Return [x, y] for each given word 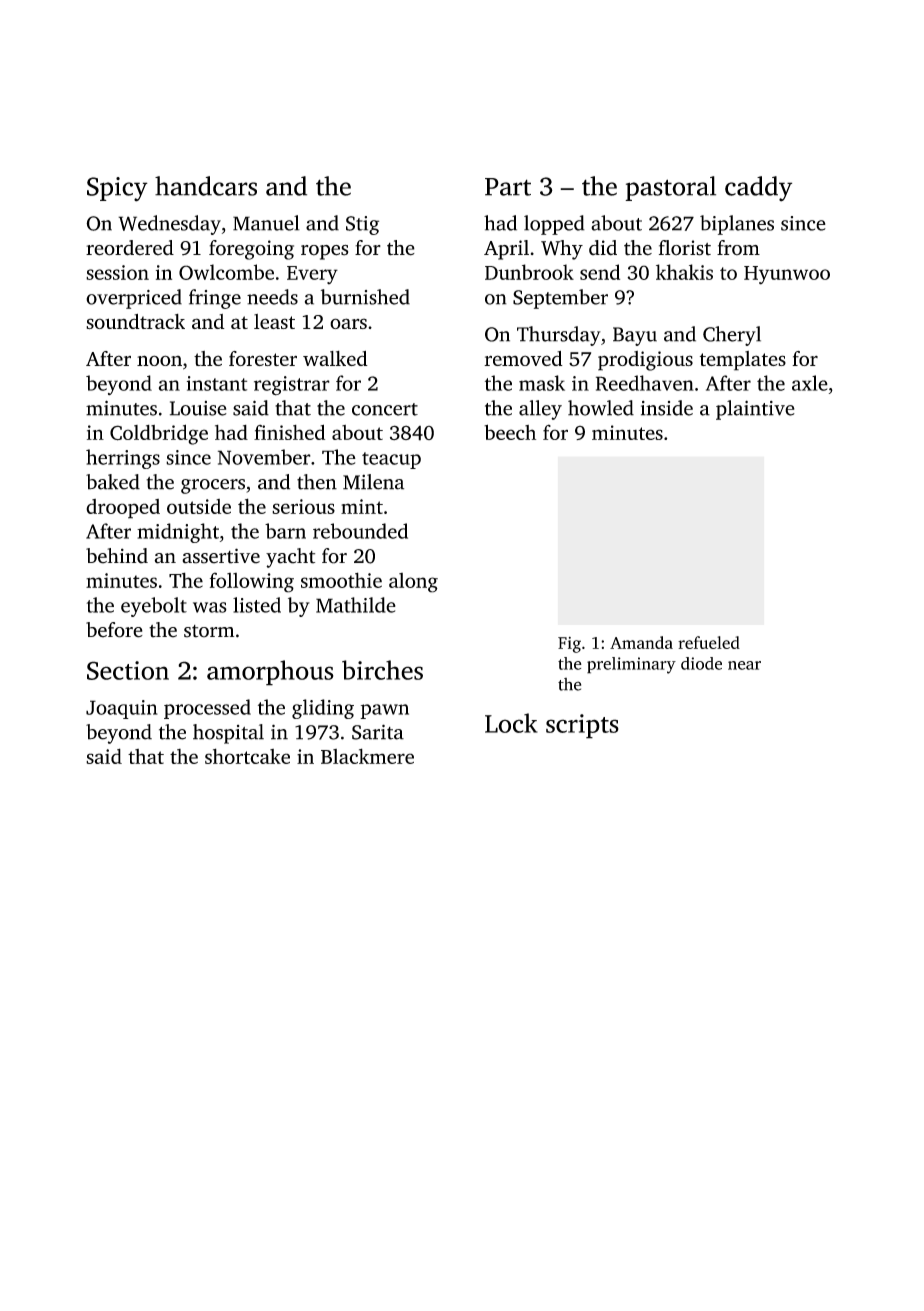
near [744, 665]
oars [348, 323]
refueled [709, 642]
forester [263, 358]
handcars [206, 186]
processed [207, 709]
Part [508, 187]
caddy [758, 189]
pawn [384, 711]
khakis [684, 272]
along [413, 583]
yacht [290, 558]
